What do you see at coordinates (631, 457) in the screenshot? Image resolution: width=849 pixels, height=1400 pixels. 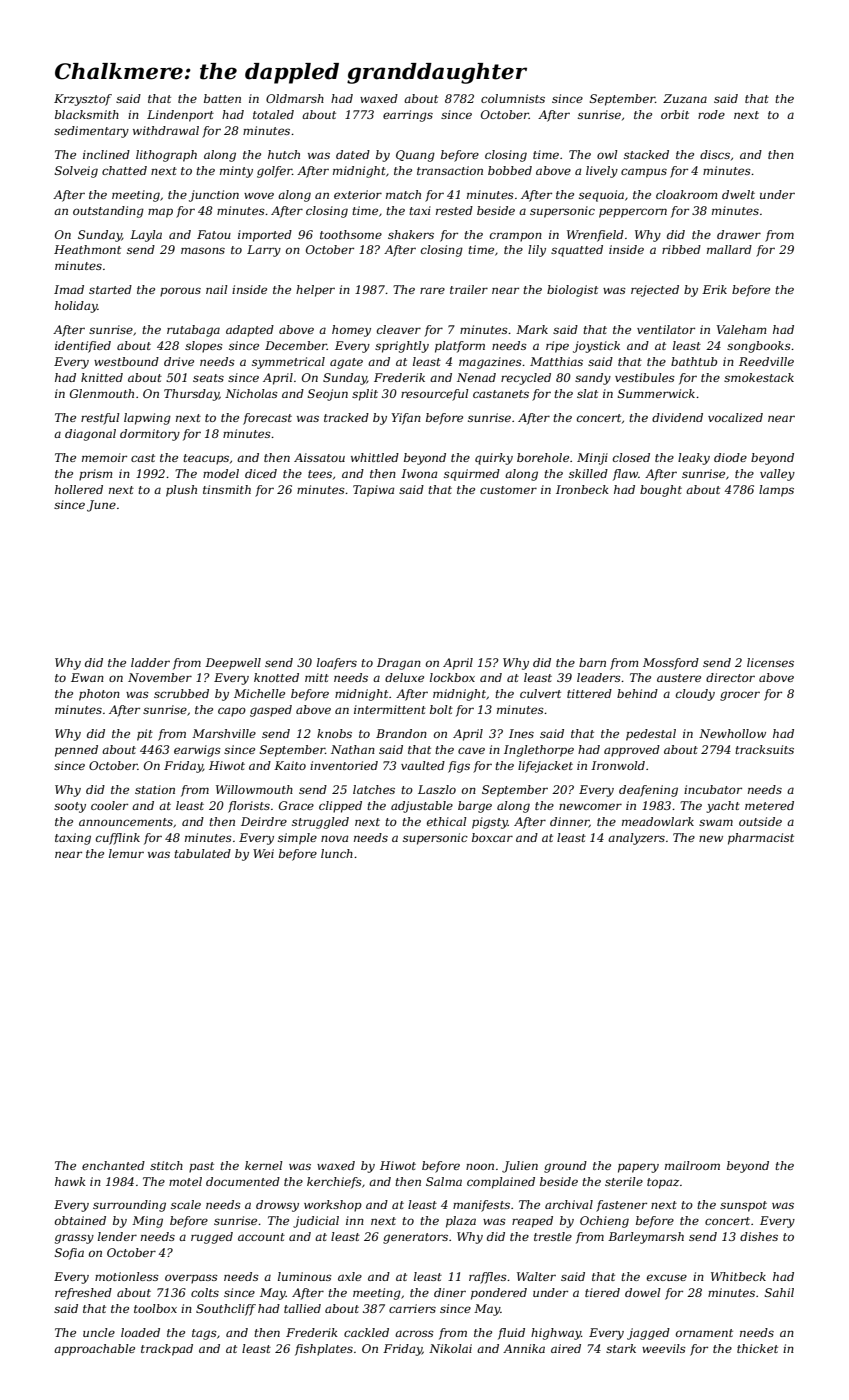 I see `closed` at bounding box center [631, 457].
